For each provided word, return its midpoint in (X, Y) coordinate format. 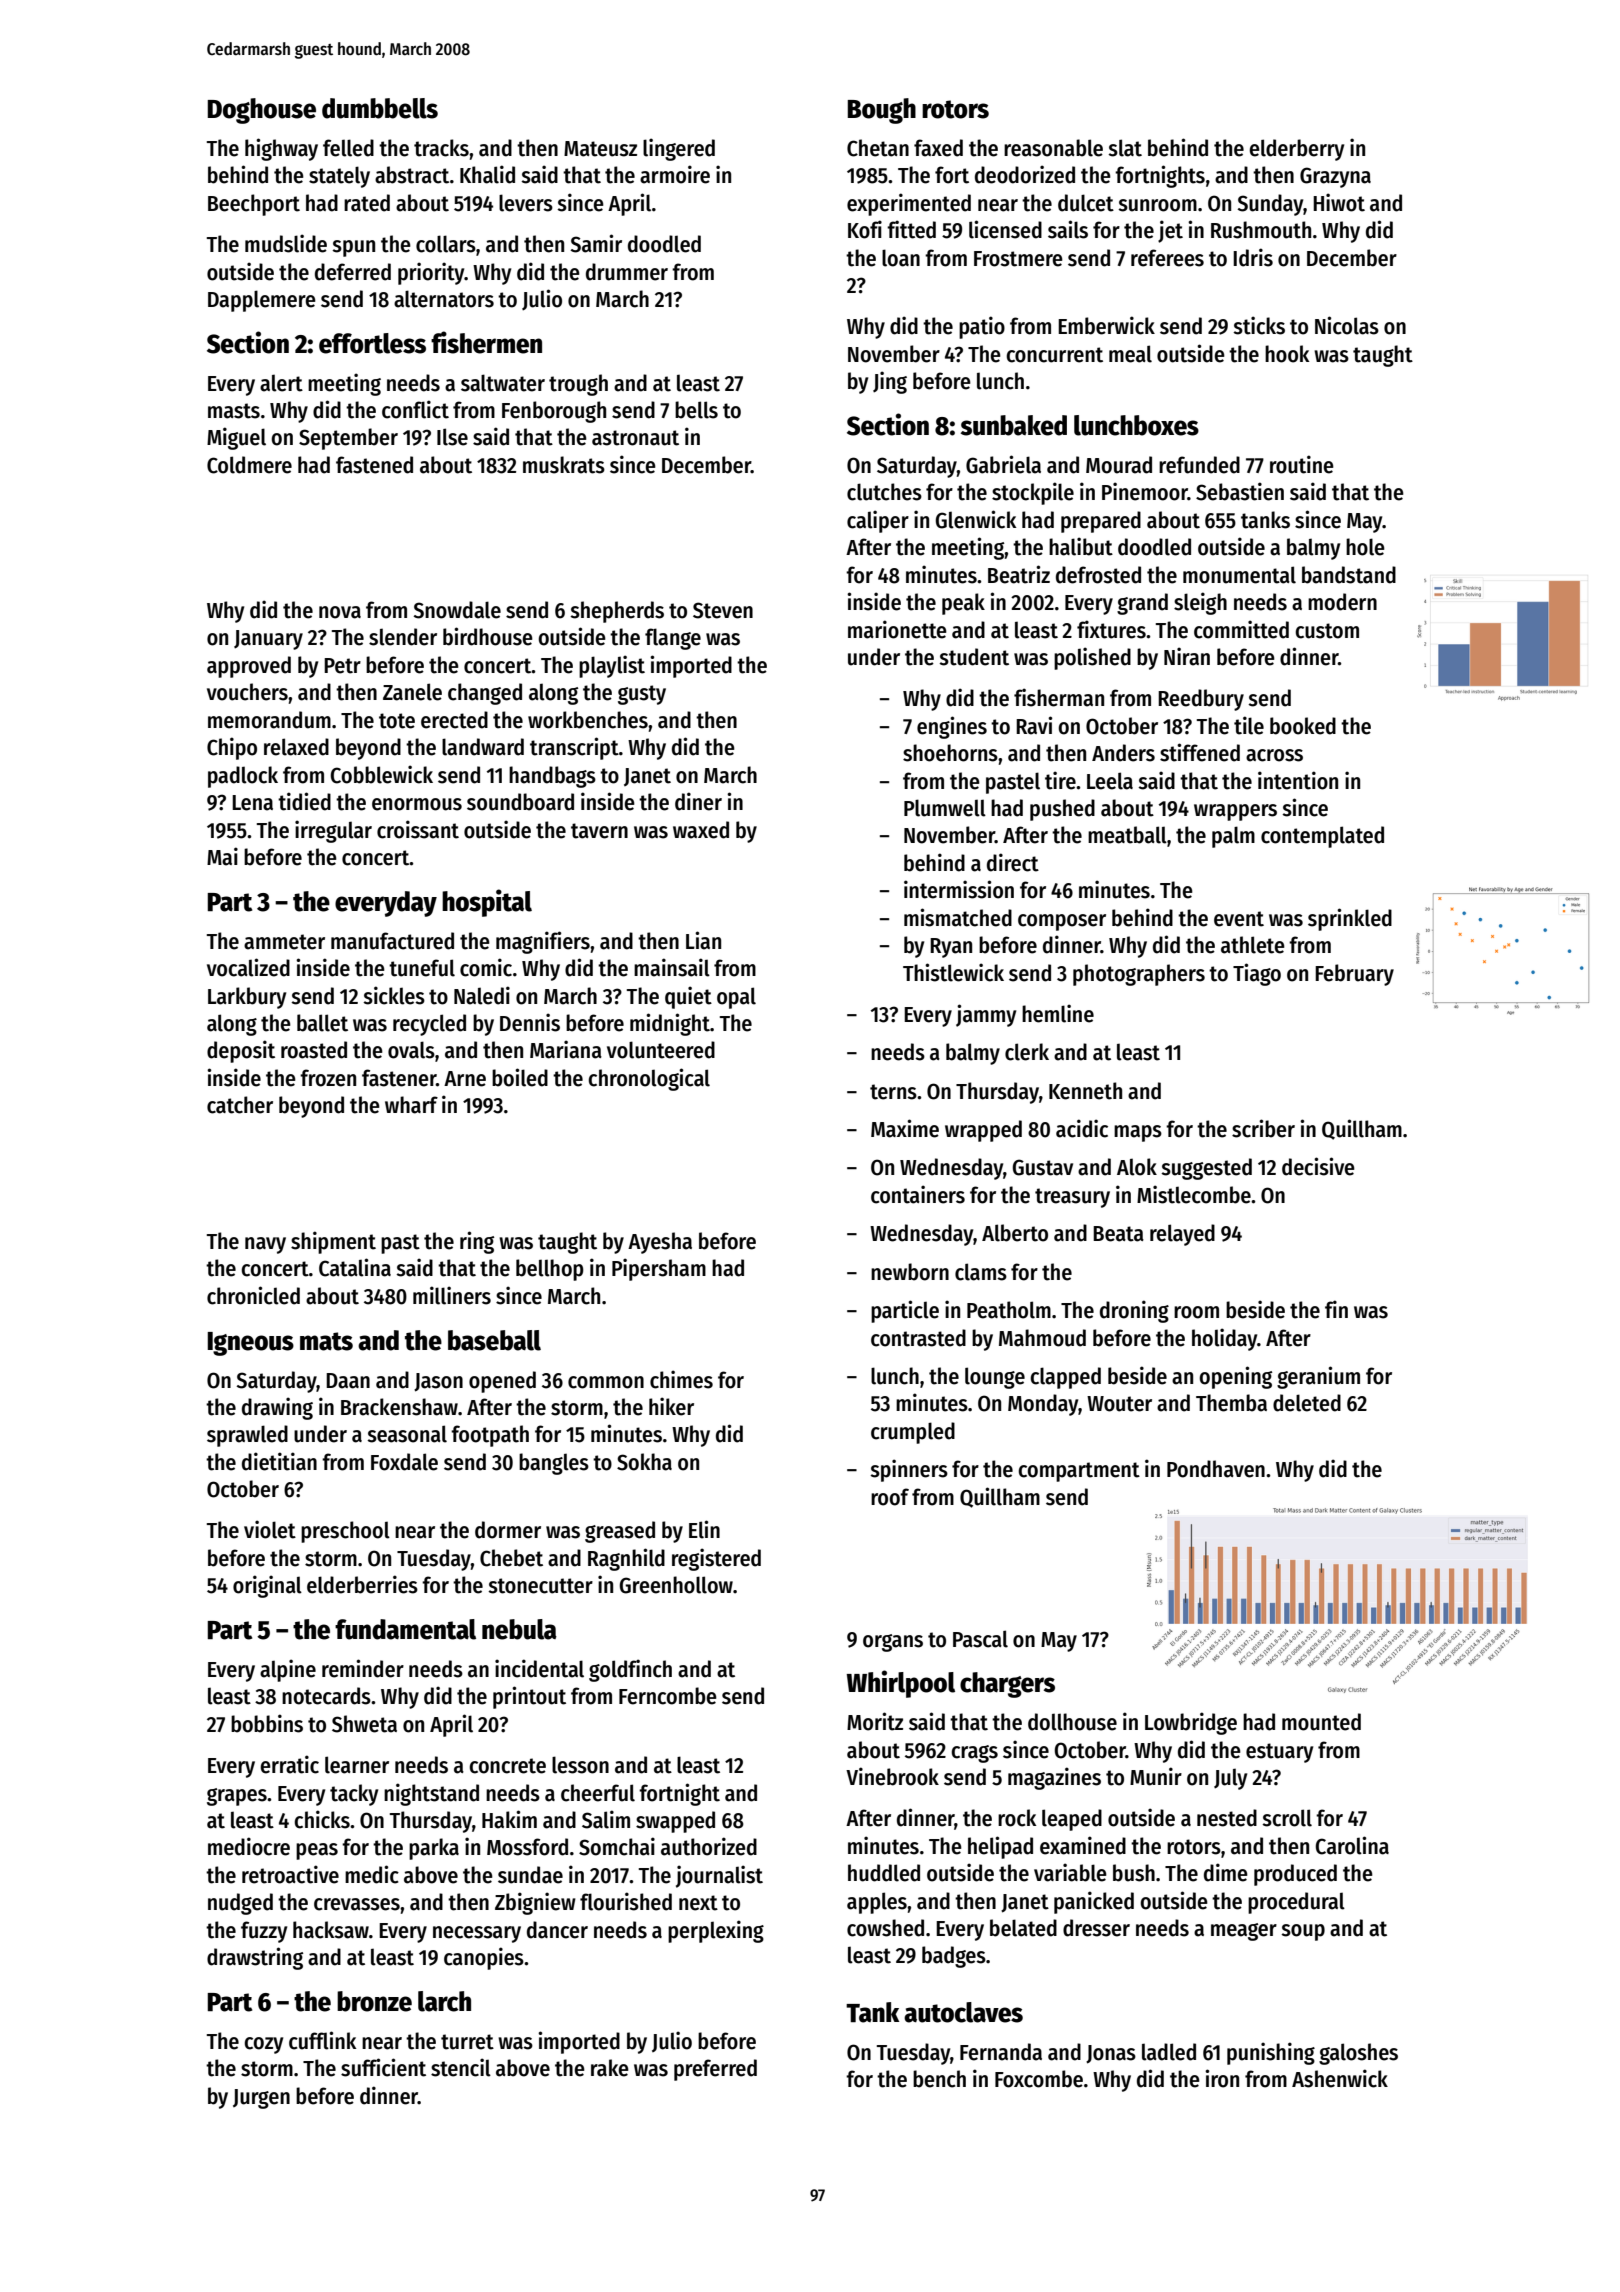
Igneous (251, 1344)
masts (234, 411)
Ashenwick (1340, 2078)
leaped (1072, 1820)
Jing (890, 382)
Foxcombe (1039, 2079)
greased (620, 1532)
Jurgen (261, 2099)
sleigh (1200, 603)
